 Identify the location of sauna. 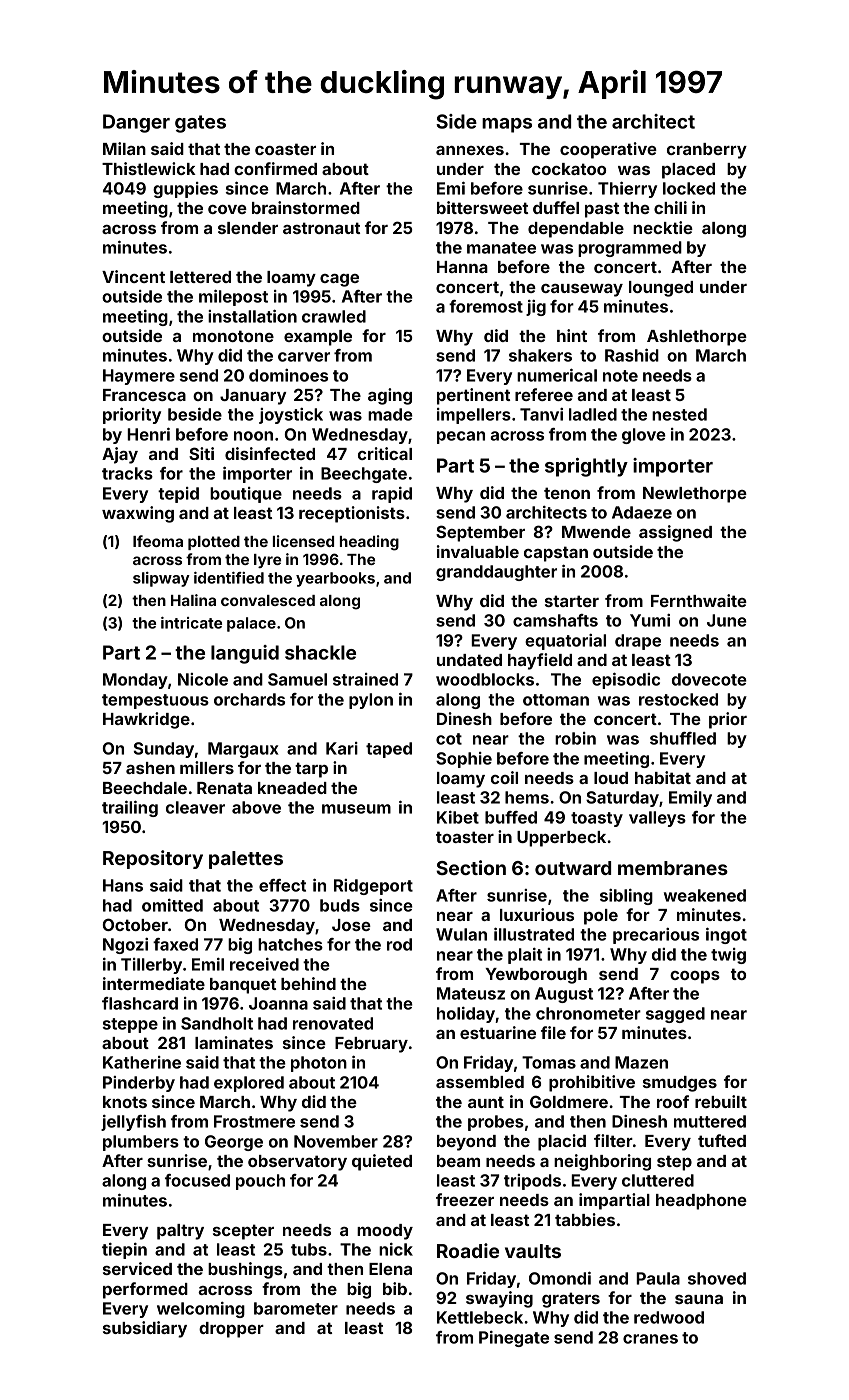
(699, 1299).
